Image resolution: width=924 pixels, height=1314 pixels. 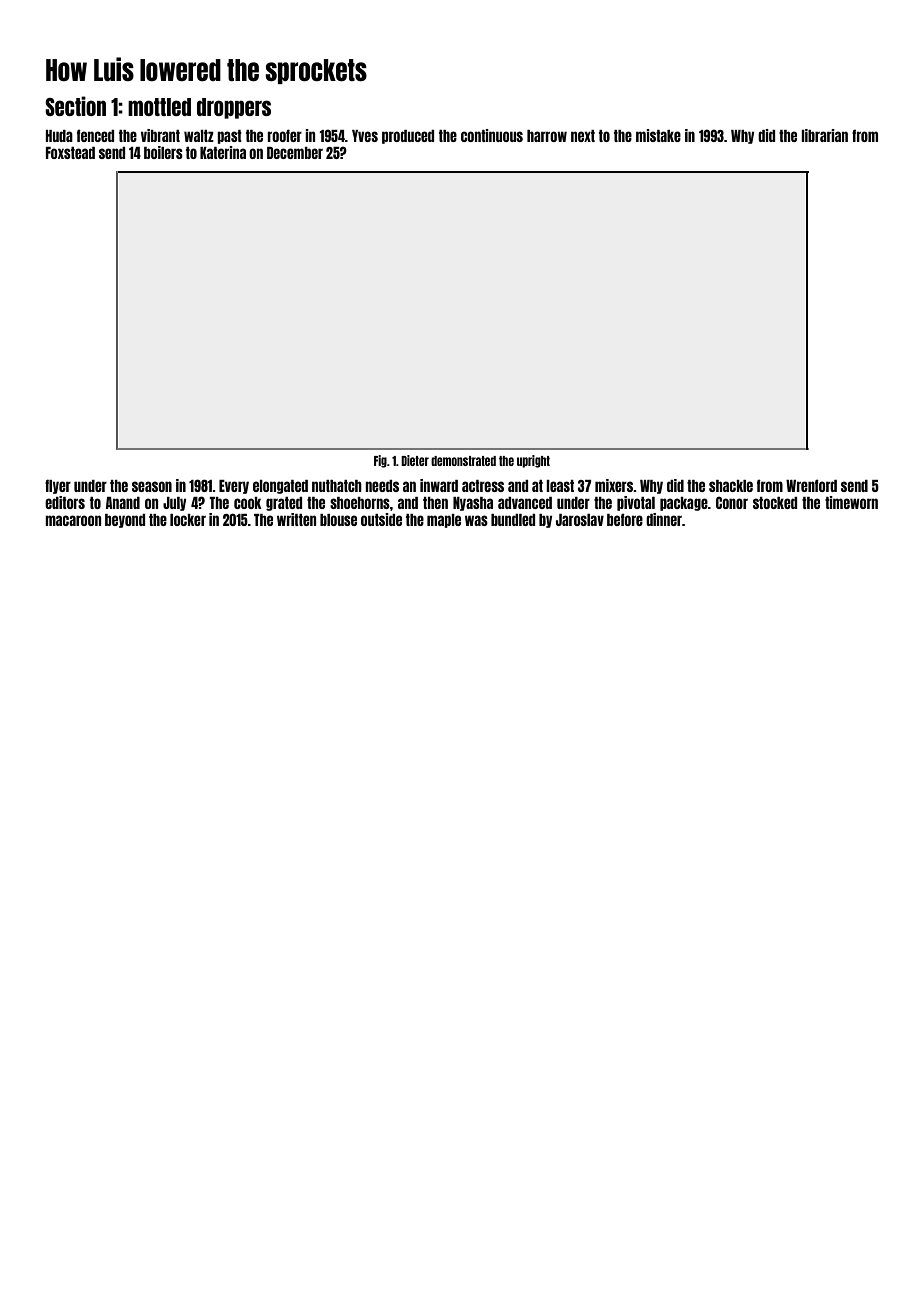 I want to click on flyer, so click(x=58, y=486).
